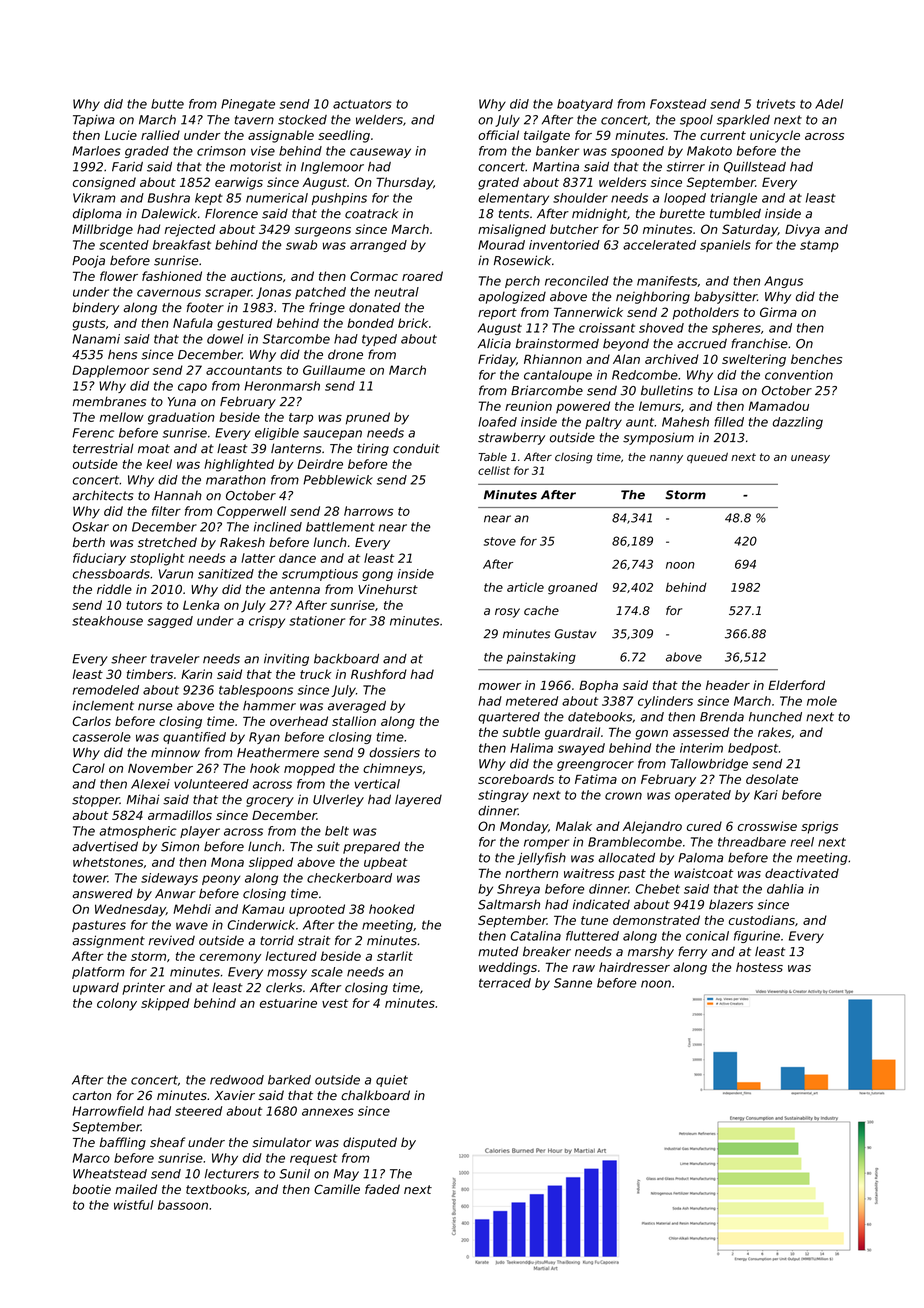 The image size is (924, 1308). I want to click on stamp, so click(819, 246).
